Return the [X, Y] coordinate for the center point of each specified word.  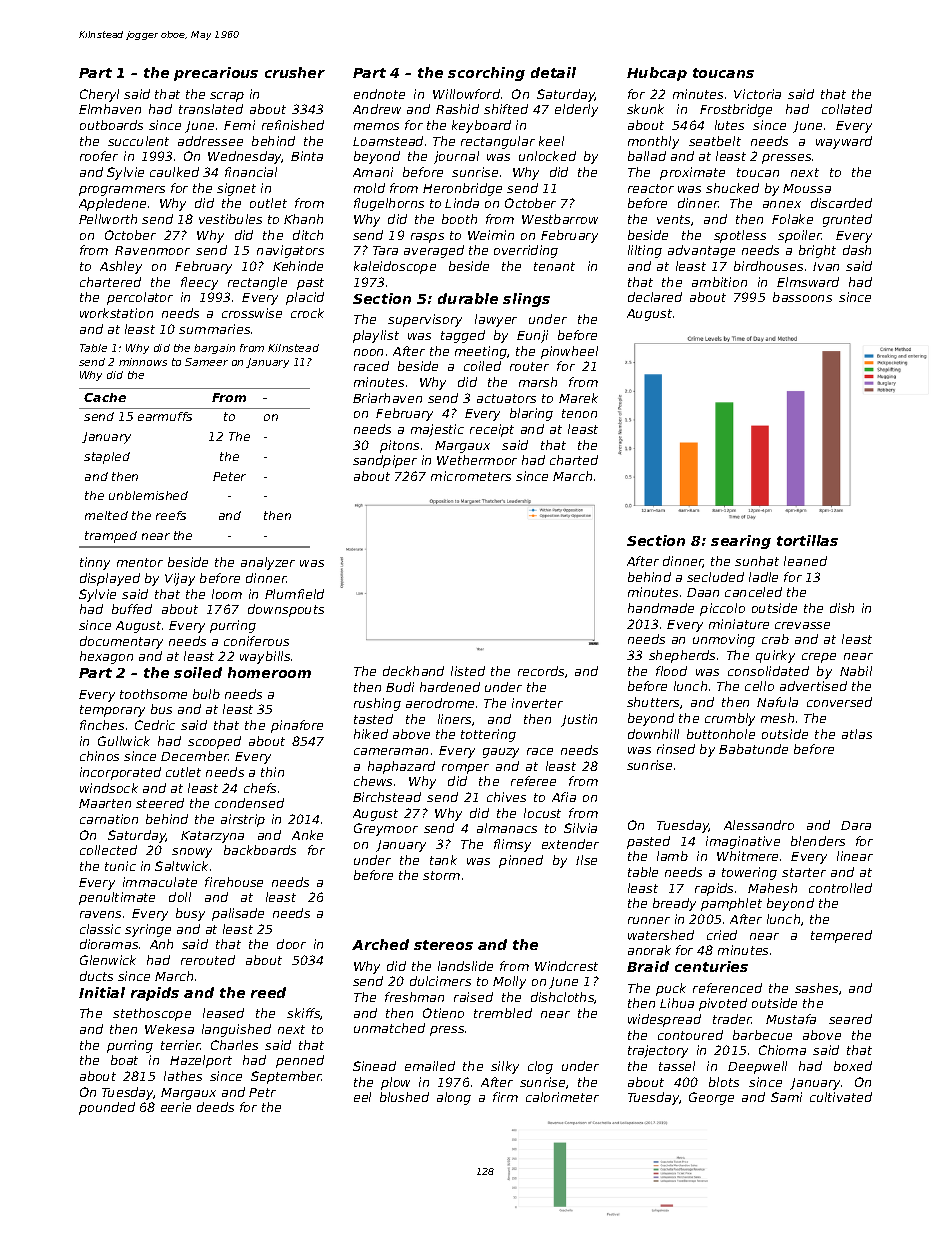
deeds [215, 1107]
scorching [486, 74]
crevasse [802, 625]
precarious [216, 74]
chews [373, 781]
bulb [206, 694]
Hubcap [657, 74]
